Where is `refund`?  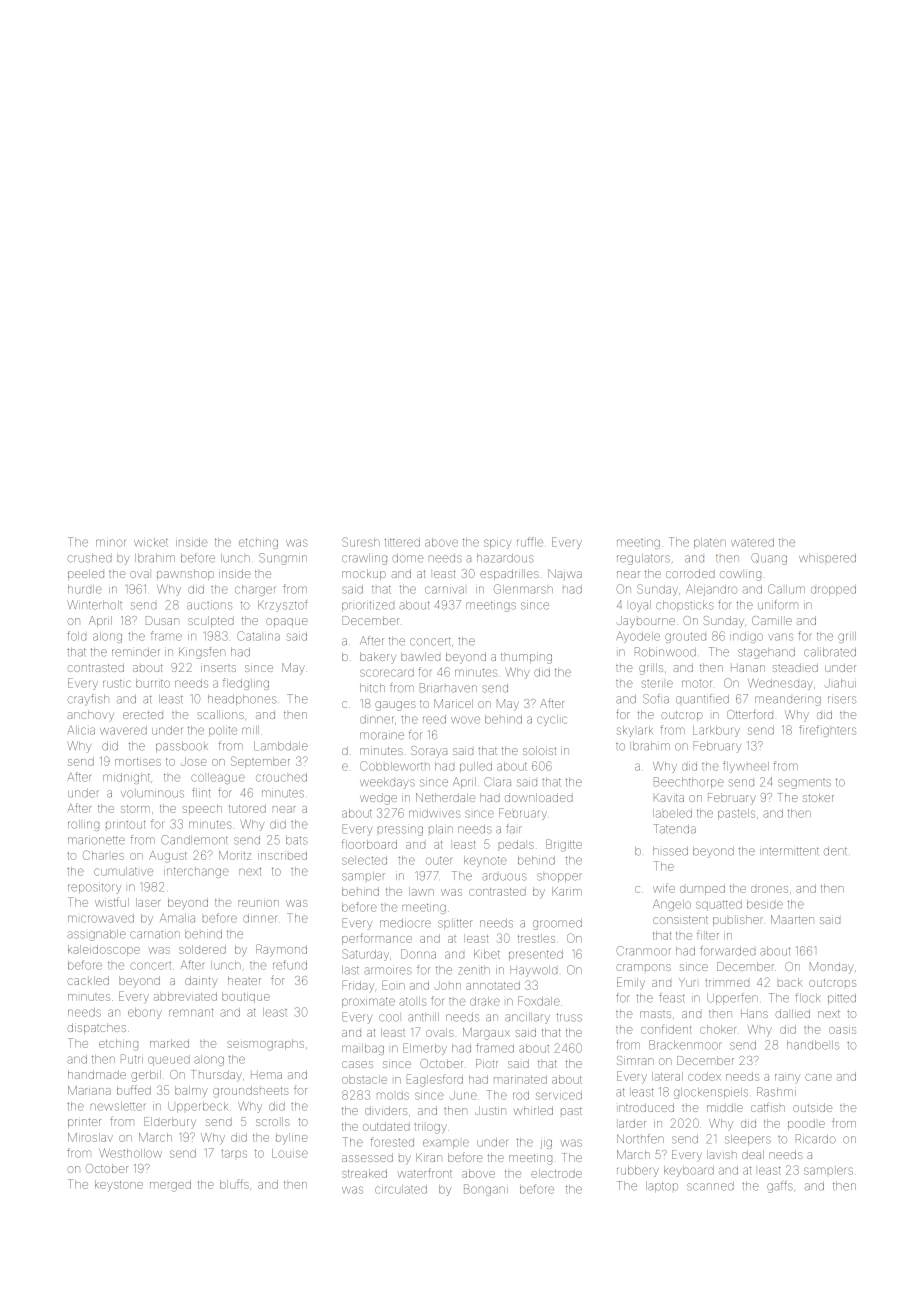
refund is located at coordinates (290, 965).
